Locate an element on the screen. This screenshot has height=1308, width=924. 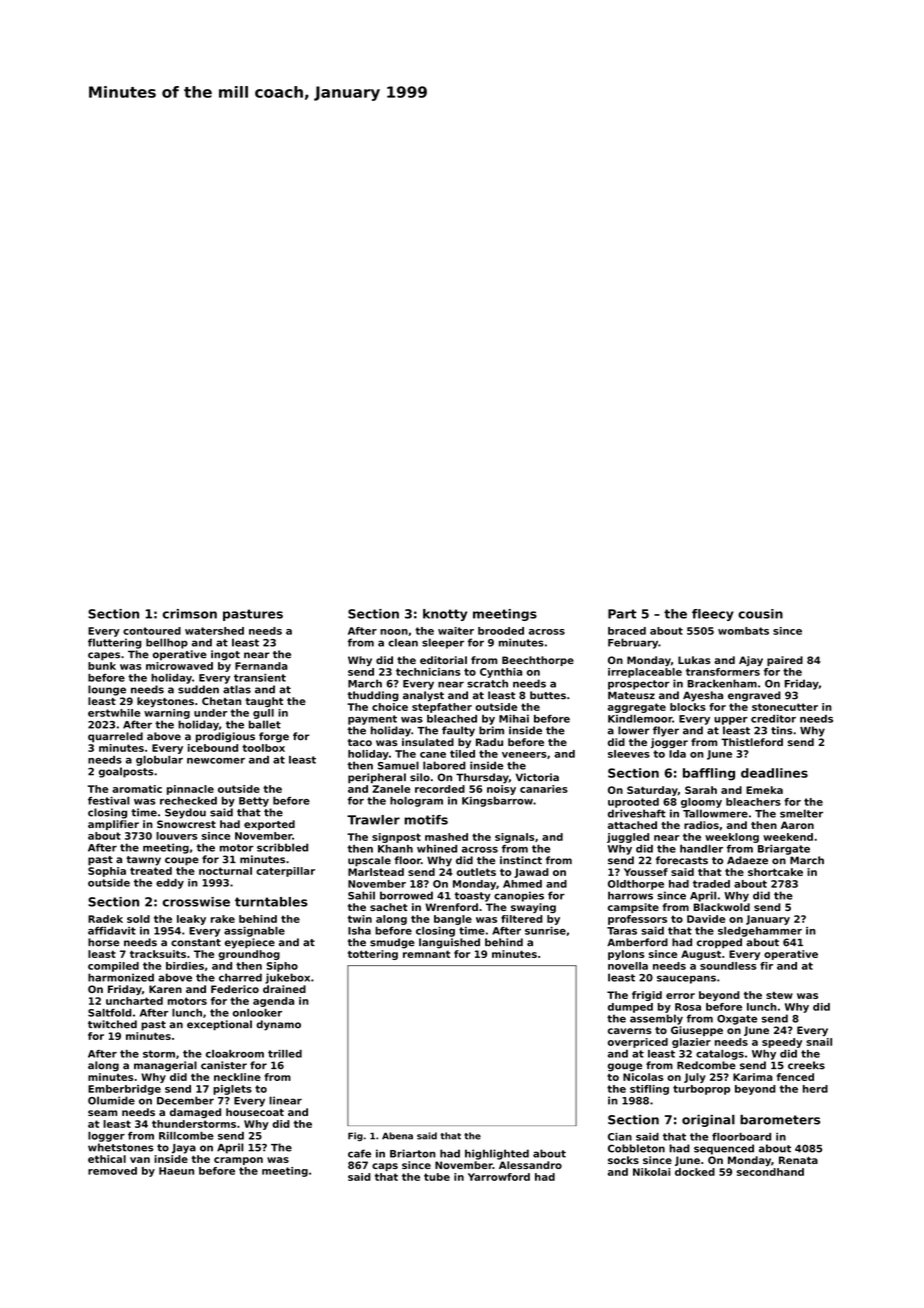
fleecy is located at coordinates (713, 615).
